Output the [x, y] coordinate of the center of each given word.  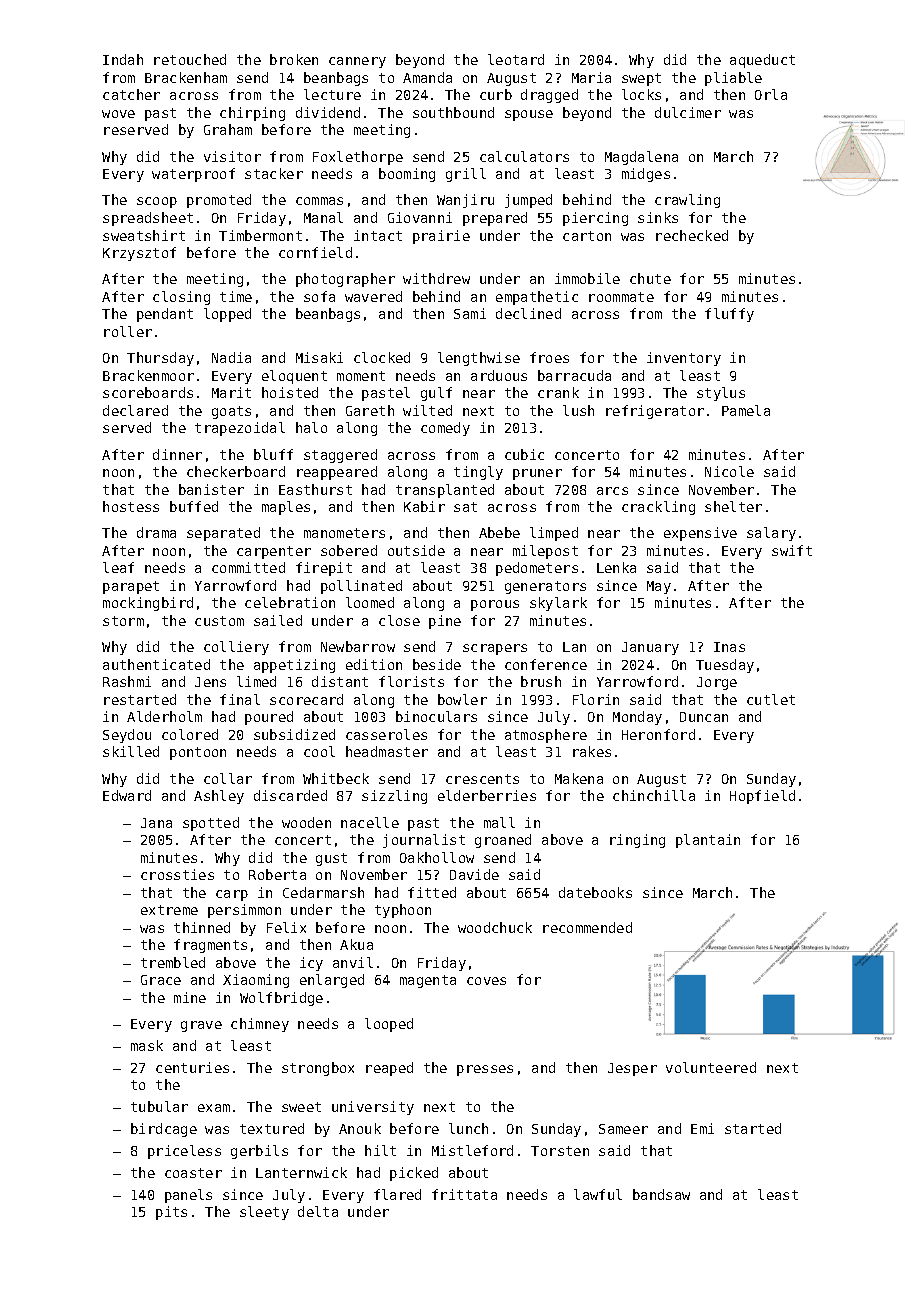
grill [466, 175]
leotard [516, 59]
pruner [537, 474]
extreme [169, 910]
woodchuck [495, 927]
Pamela [746, 410]
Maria [591, 77]
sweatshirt [144, 235]
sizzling [394, 797]
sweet [301, 1107]
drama [156, 532]
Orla [771, 94]
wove [118, 114]
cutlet [771, 699]
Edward [127, 795]
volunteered [711, 1067]
